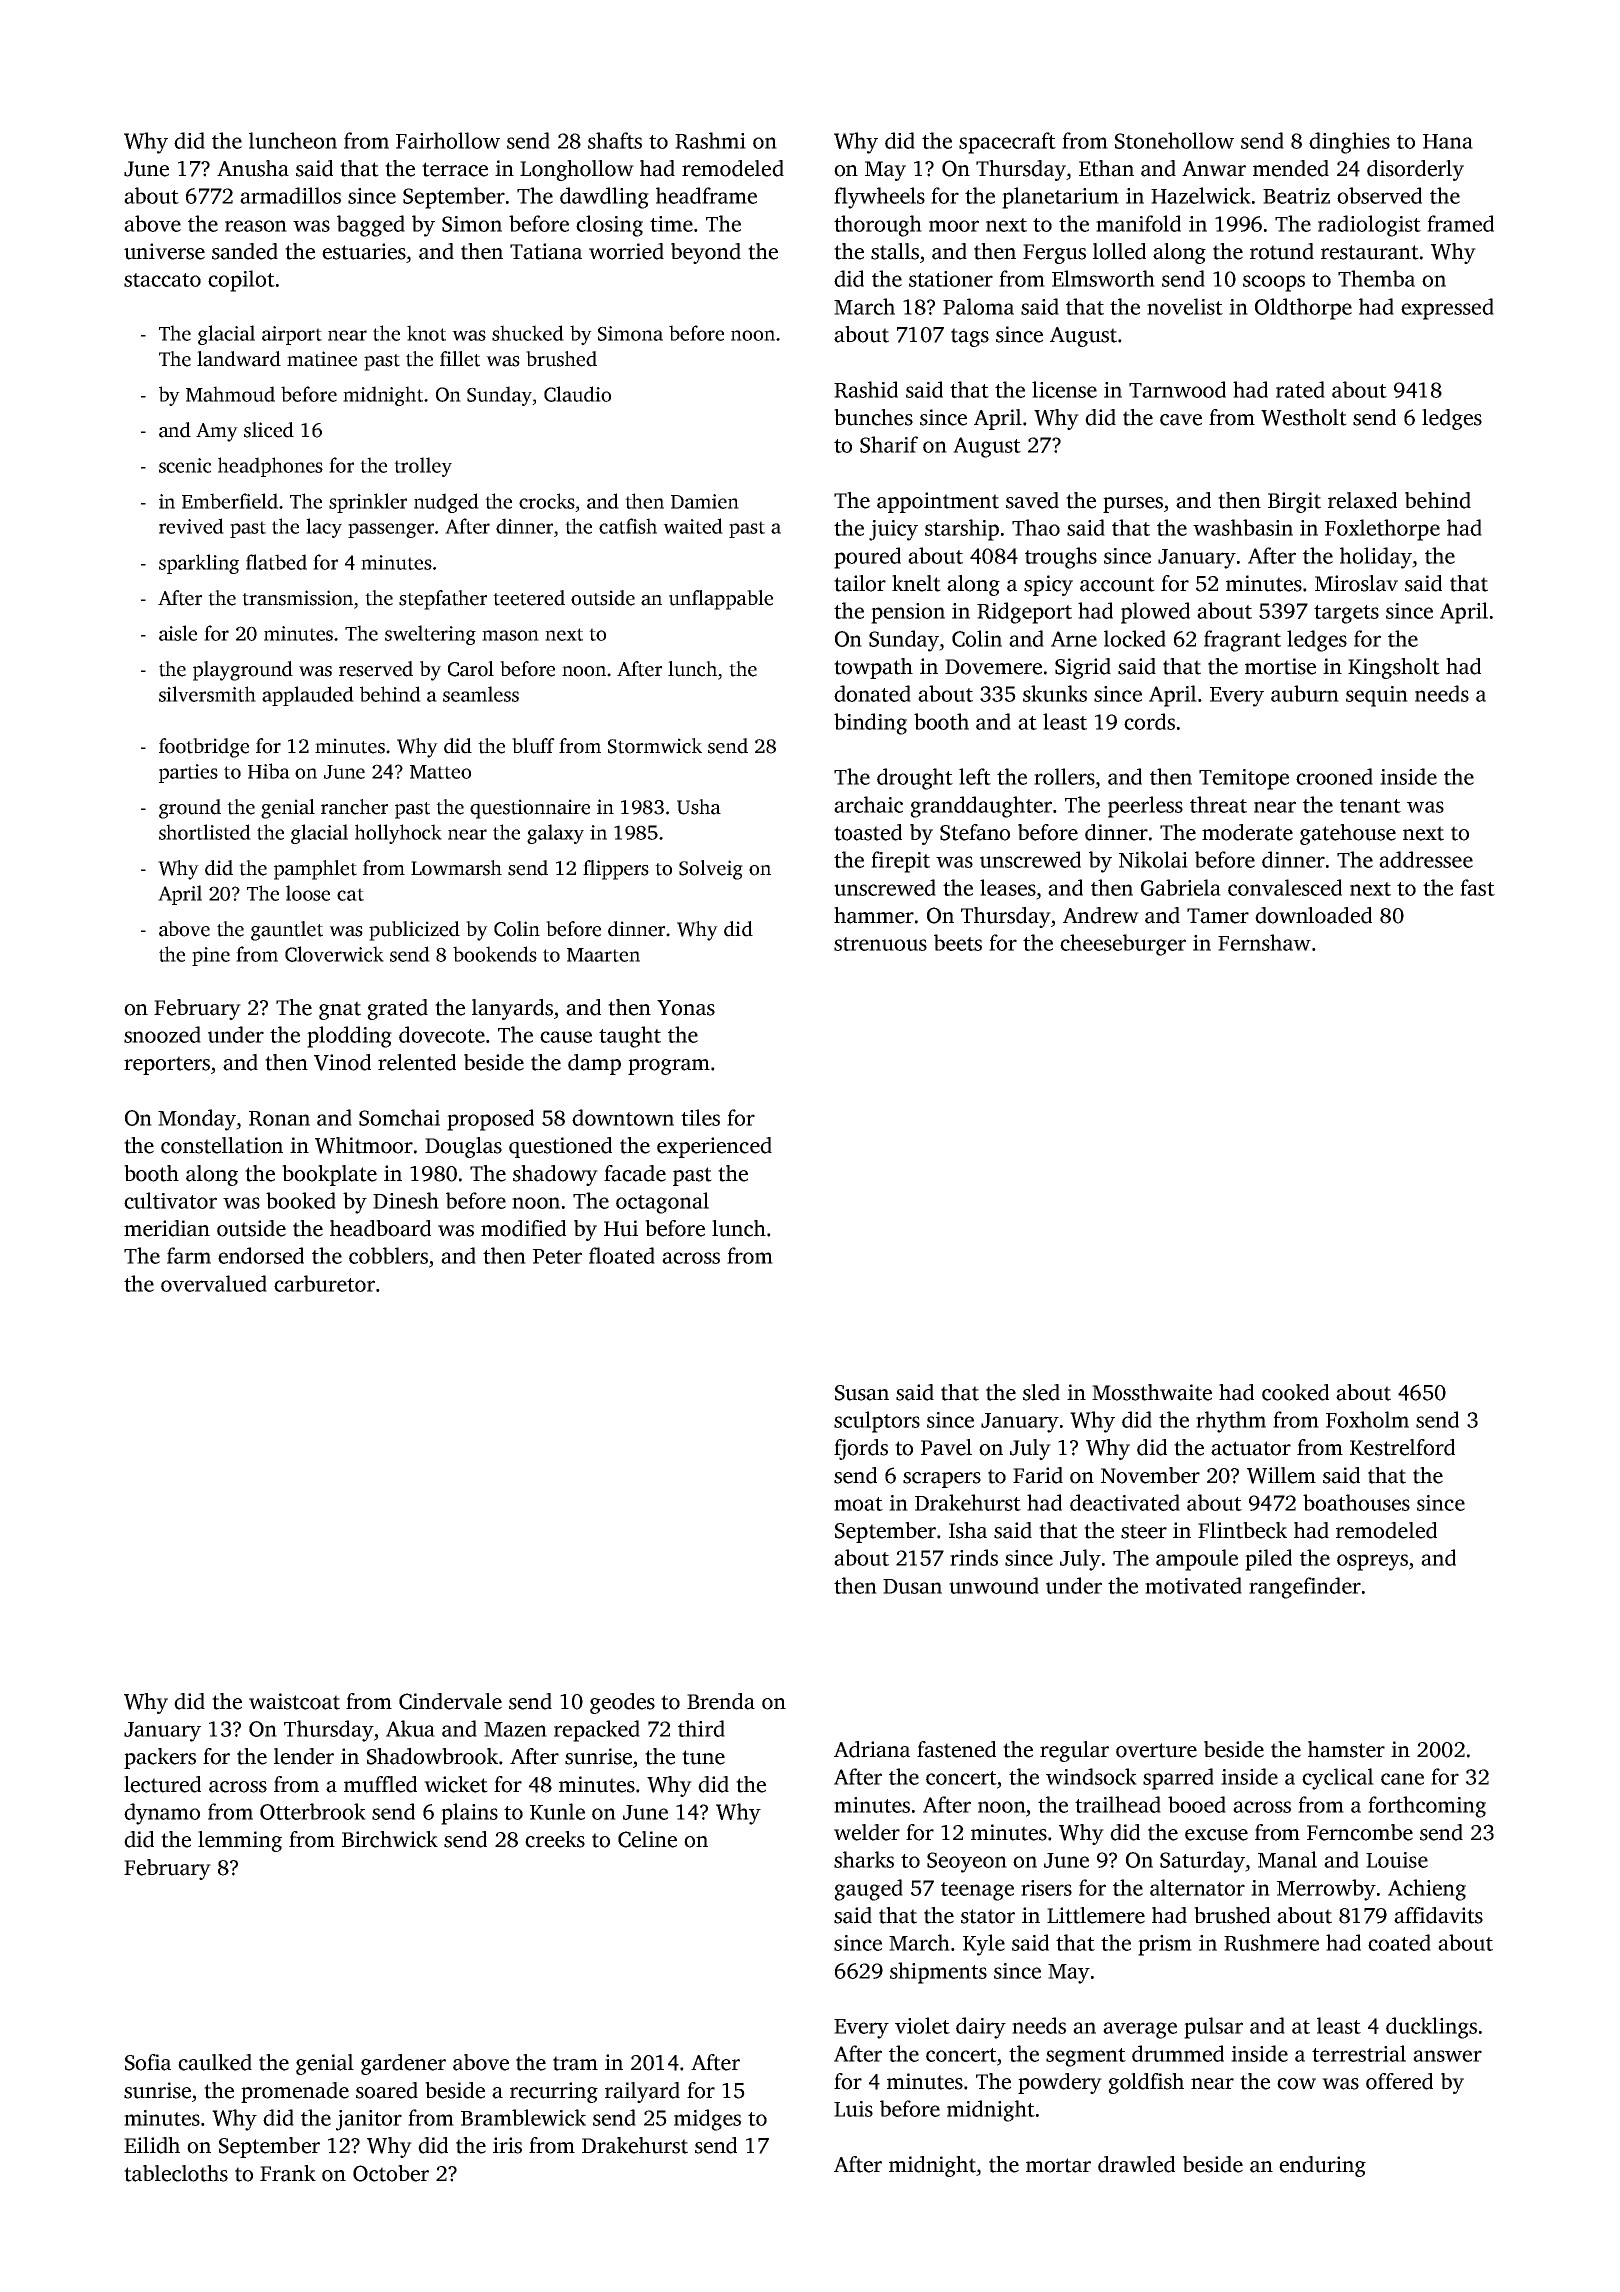 Image resolution: width=1620 pixels, height=2292 pixels. What do you see at coordinates (430, 635) in the page?
I see `sweltering` at bounding box center [430, 635].
